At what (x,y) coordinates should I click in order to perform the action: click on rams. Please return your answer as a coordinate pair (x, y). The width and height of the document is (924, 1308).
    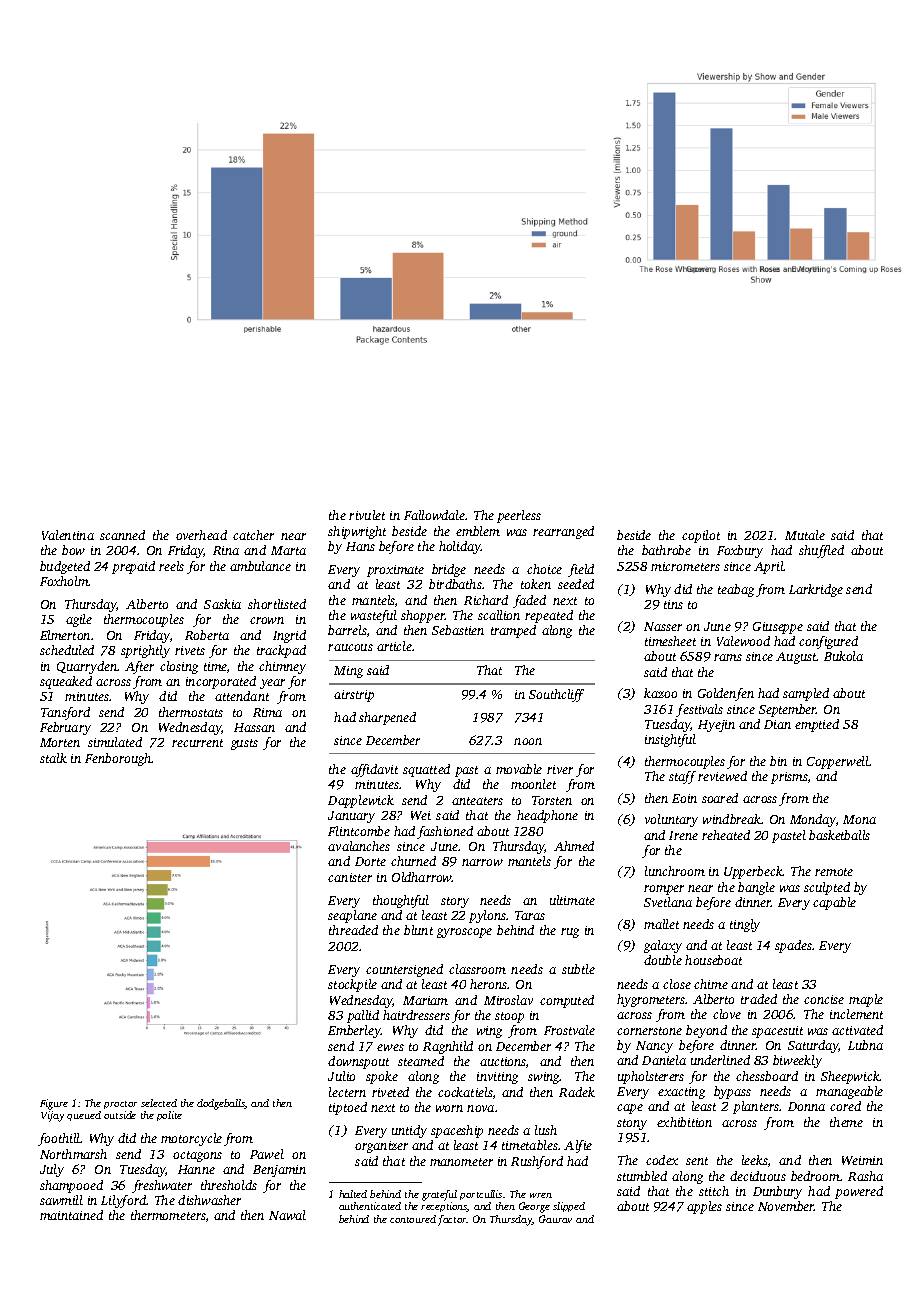
    Looking at the image, I should click on (728, 657).
